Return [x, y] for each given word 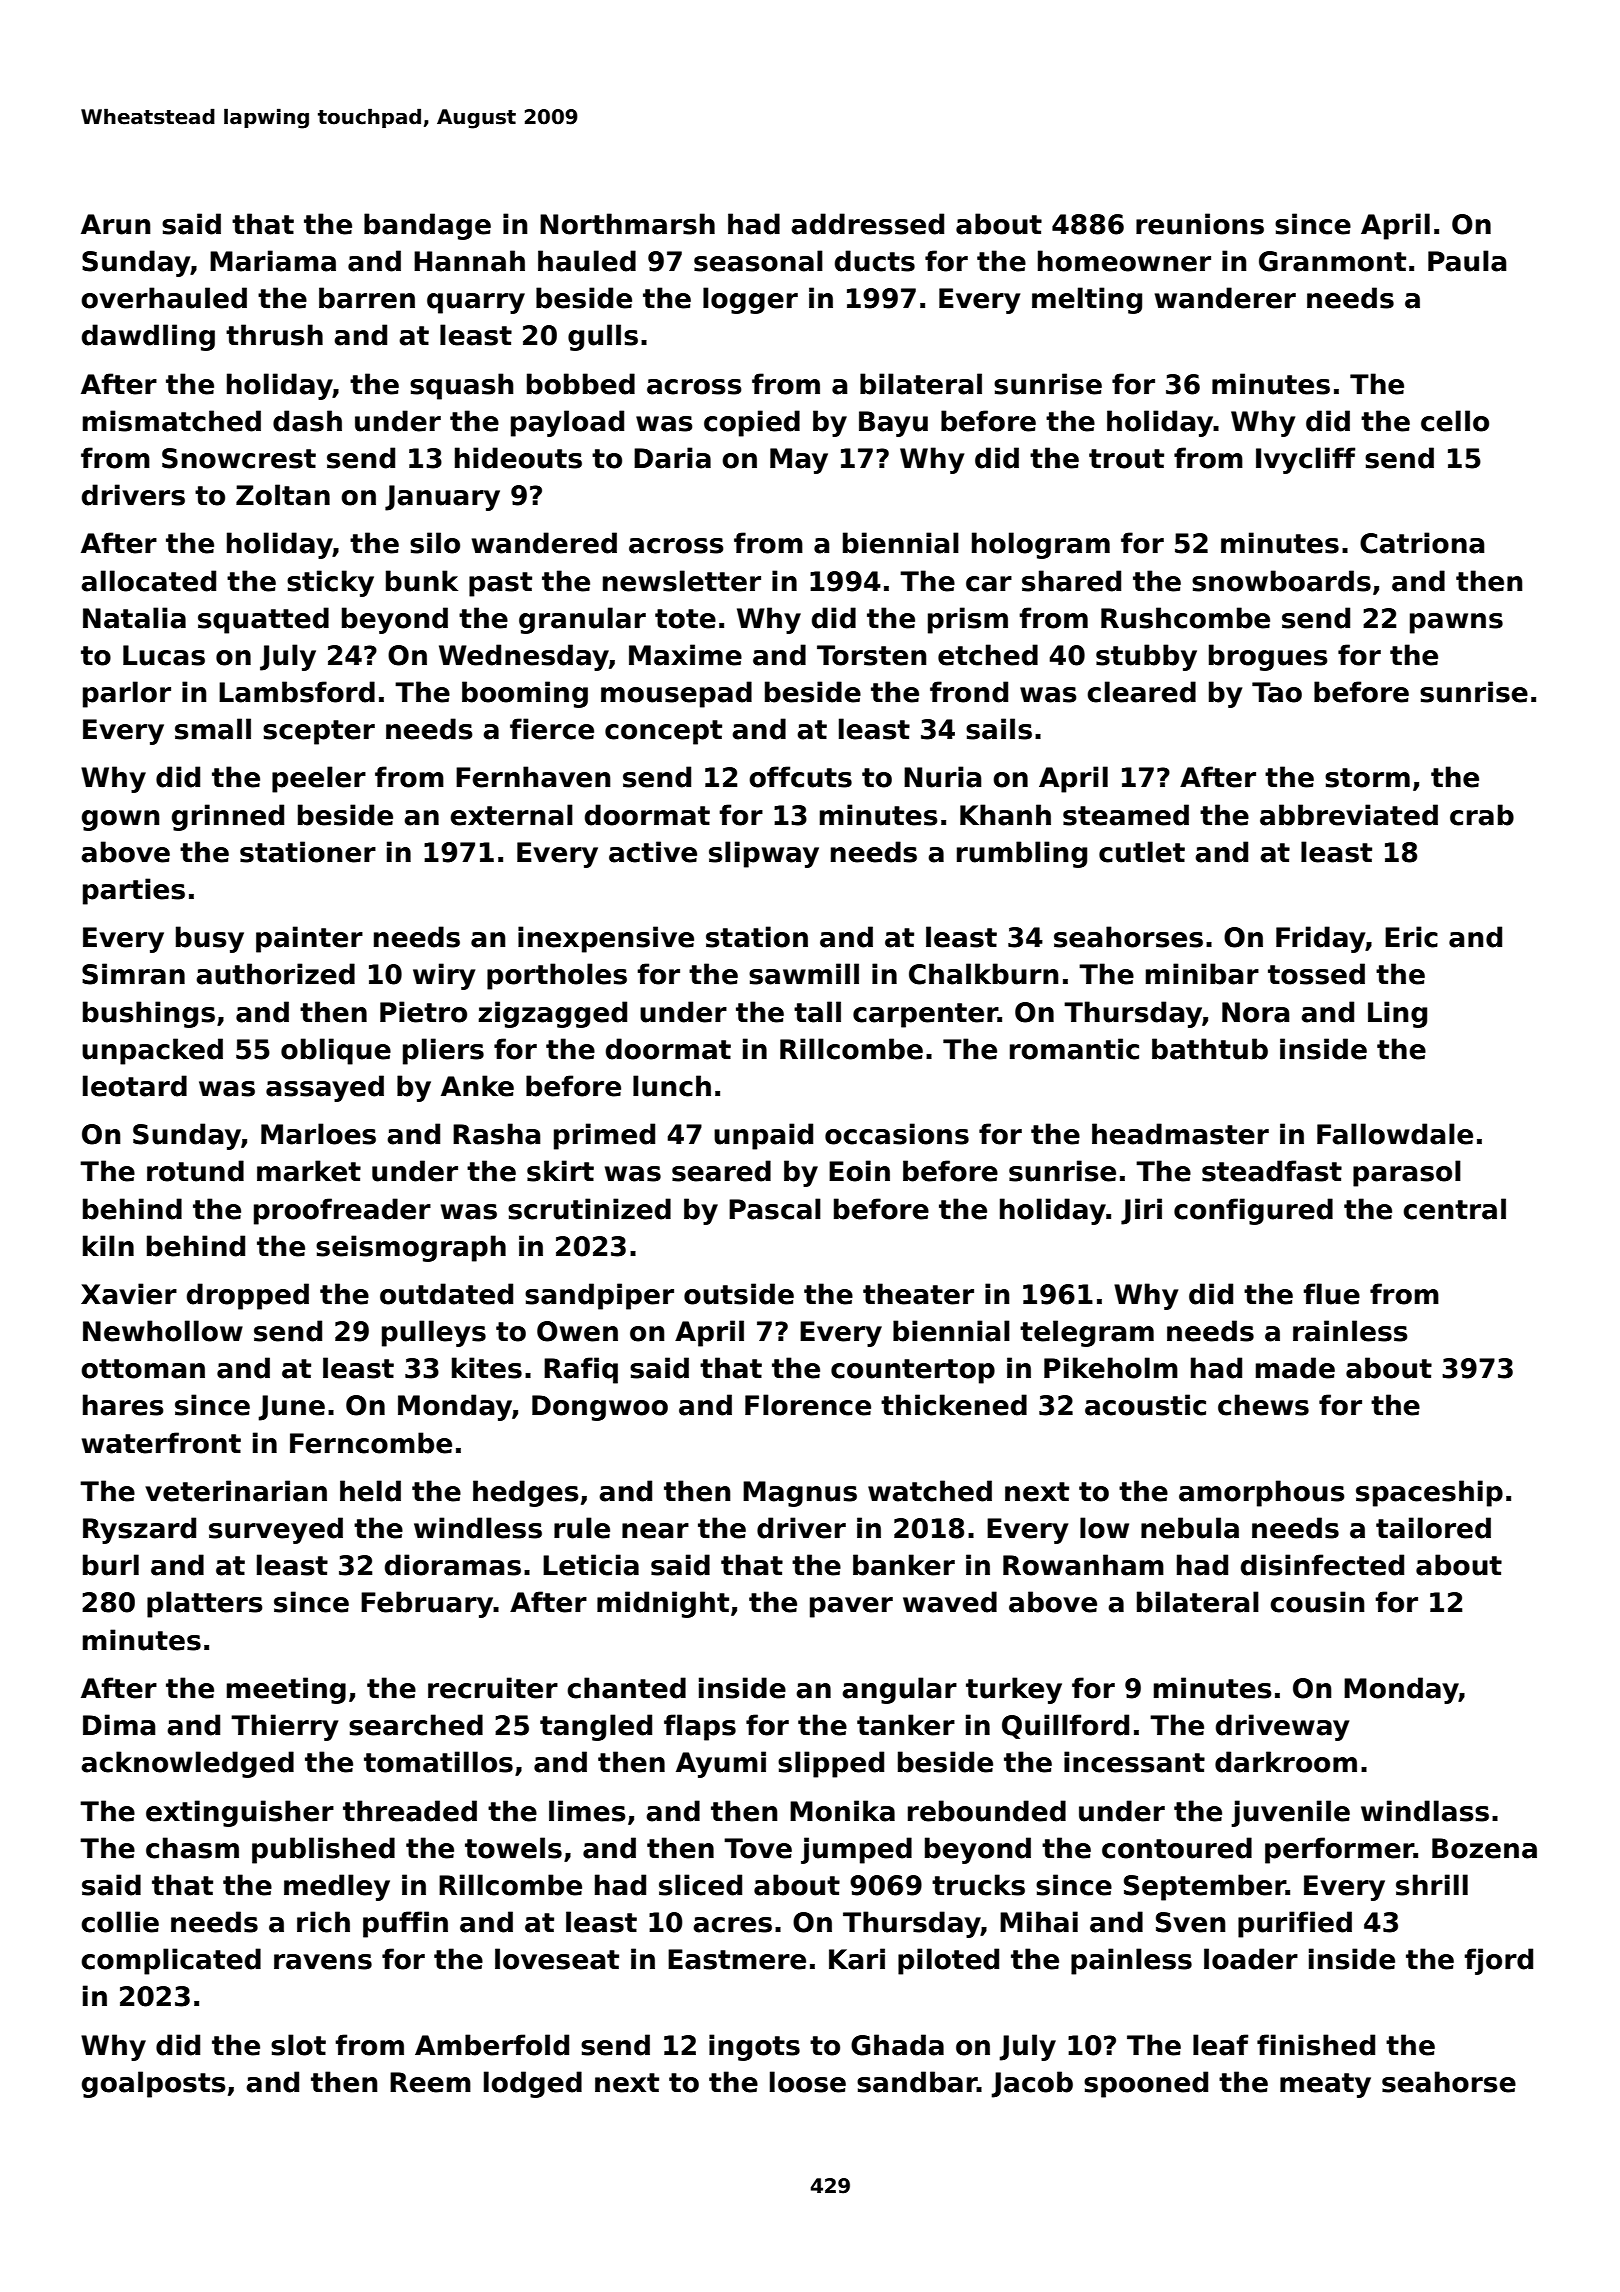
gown [120, 820]
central [1454, 1209]
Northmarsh [627, 224]
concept [663, 732]
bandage [427, 226]
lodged [533, 2084]
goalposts [154, 2084]
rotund [195, 1171]
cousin [1317, 1602]
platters [205, 1604]
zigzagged [553, 1014]
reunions [1200, 224]
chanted [626, 1688]
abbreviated [1349, 815]
